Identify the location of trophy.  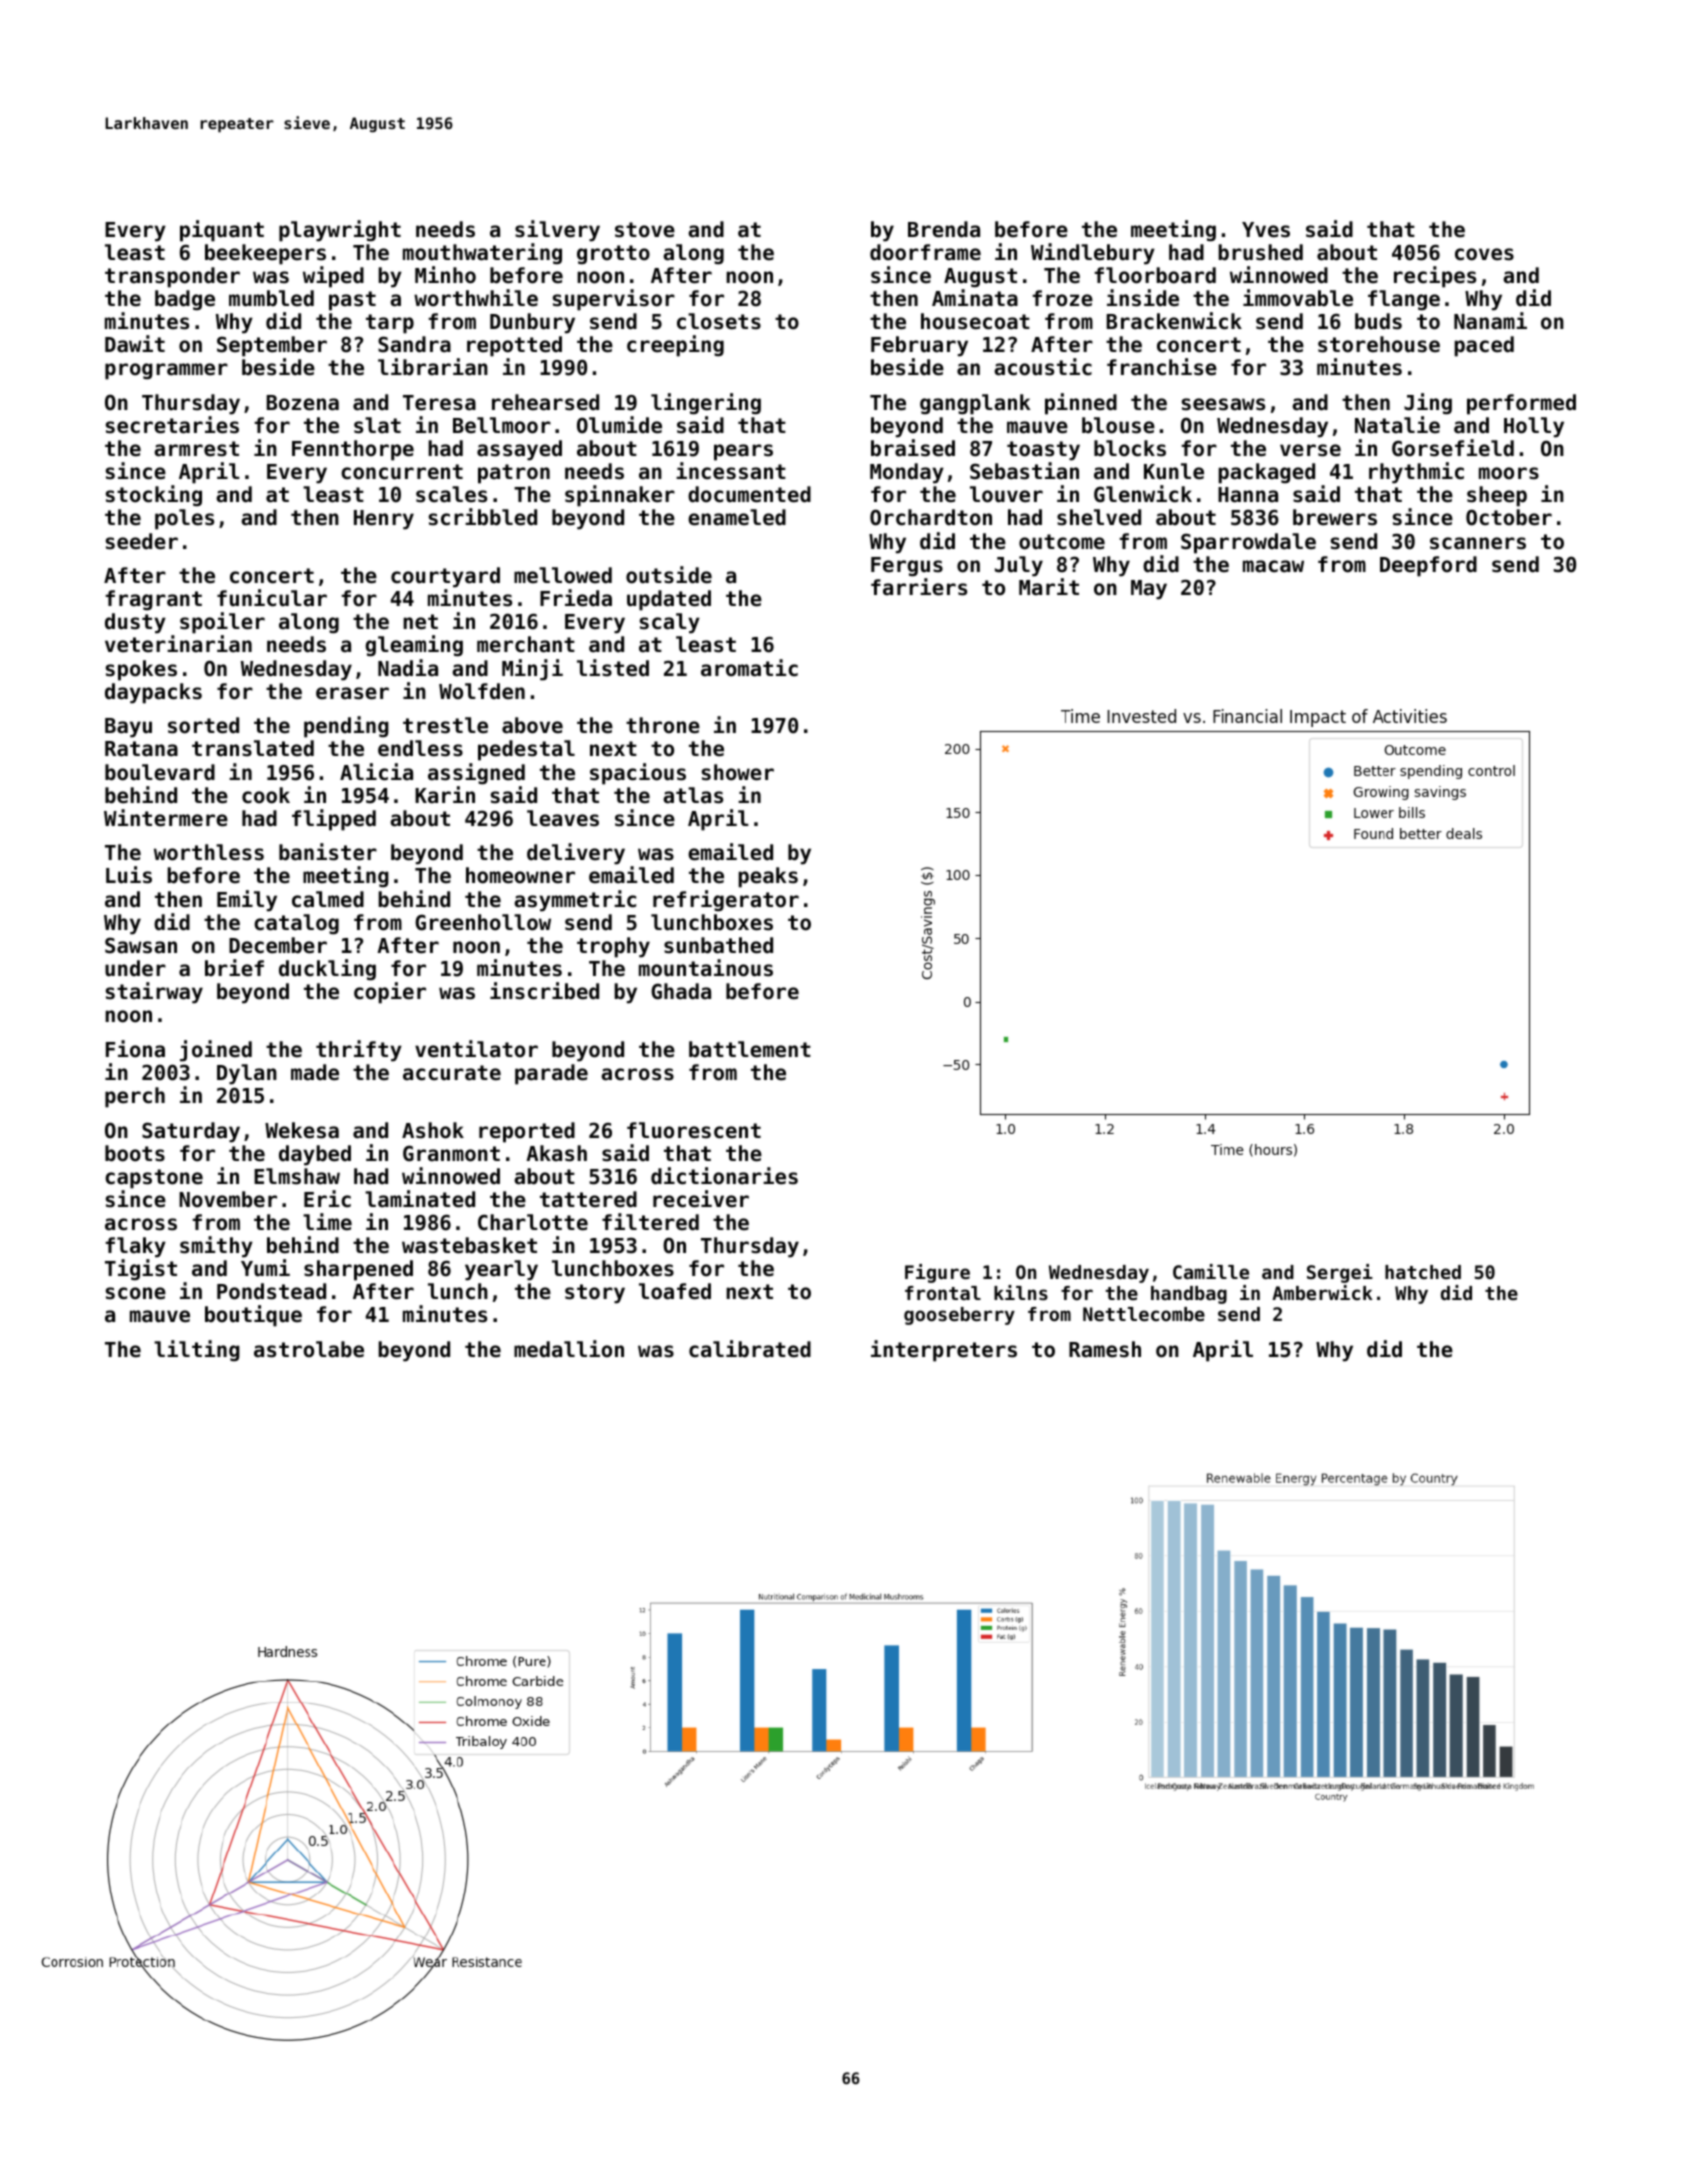
(613, 947).
